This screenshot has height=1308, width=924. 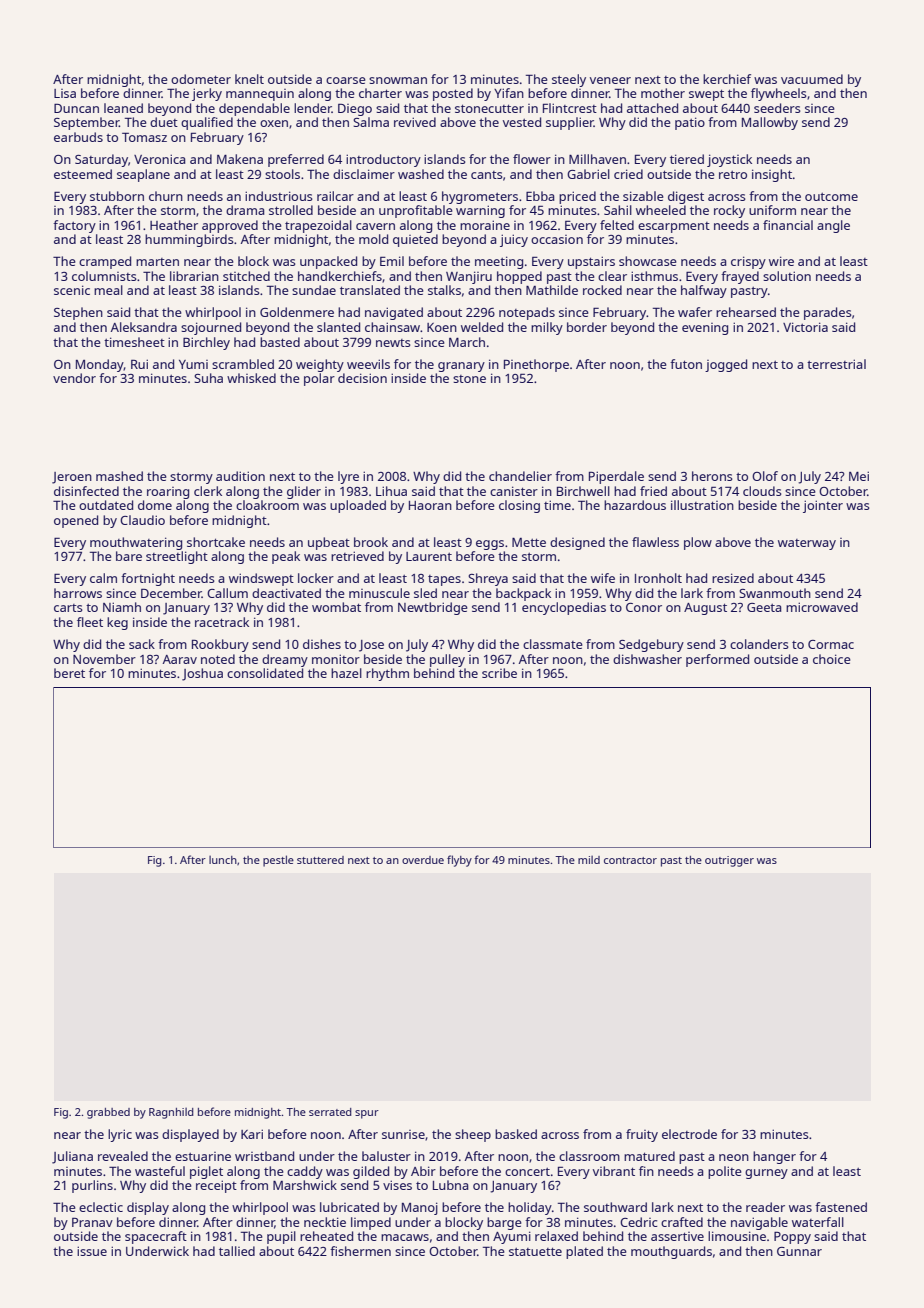 I want to click on issue, so click(x=92, y=1251).
